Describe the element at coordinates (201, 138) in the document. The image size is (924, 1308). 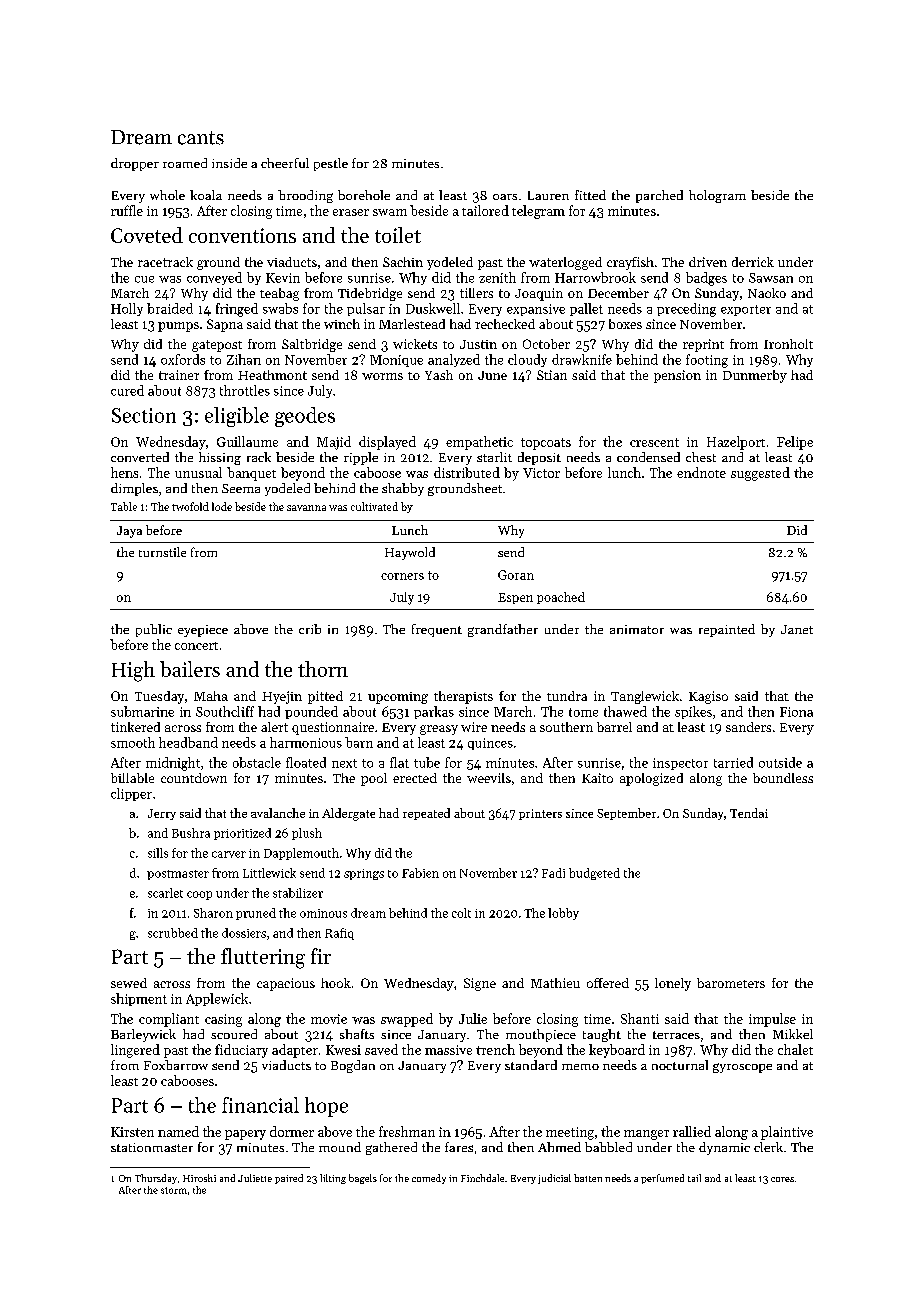
I see `cants` at that location.
